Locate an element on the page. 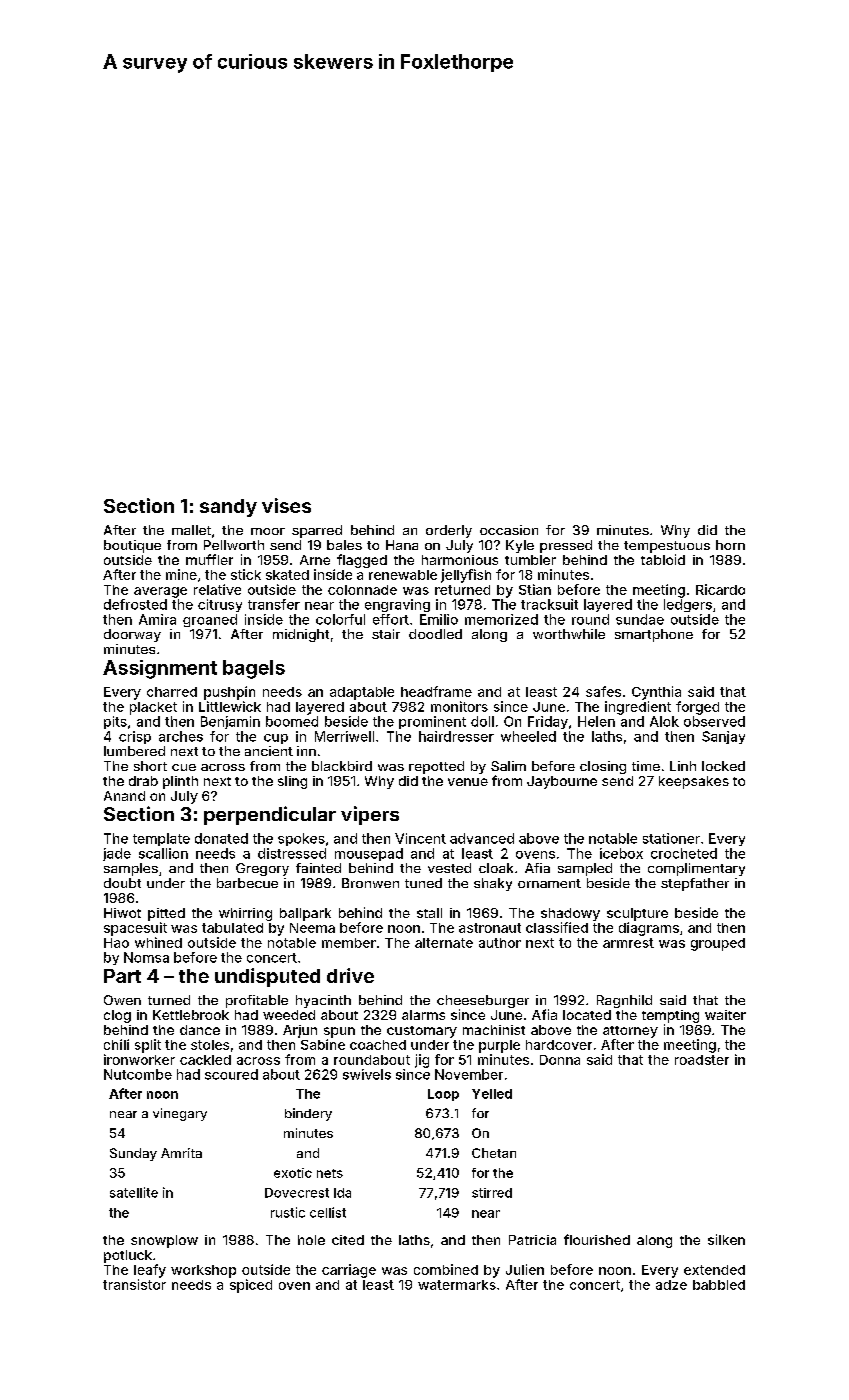  vises is located at coordinates (286, 505).
